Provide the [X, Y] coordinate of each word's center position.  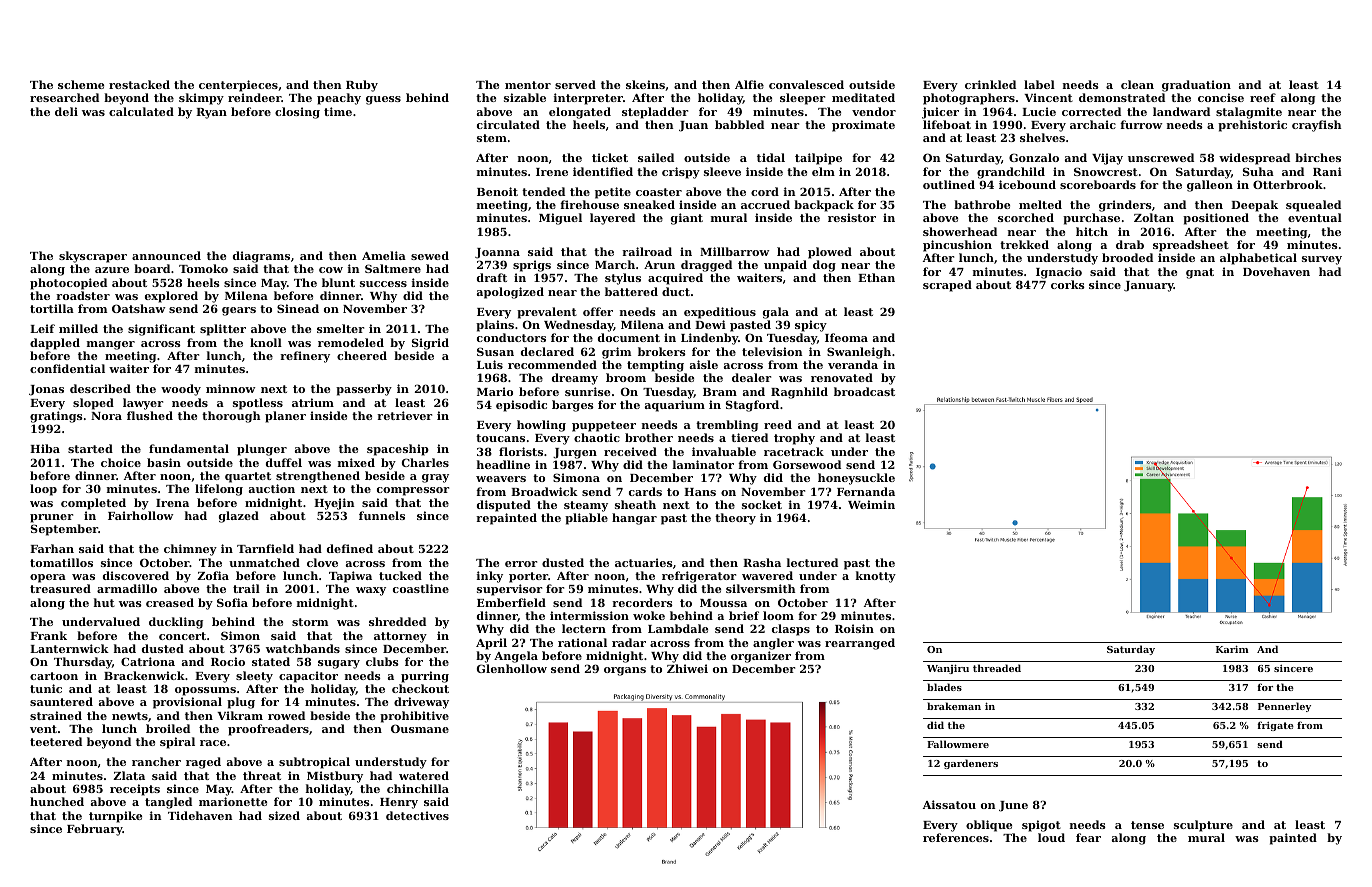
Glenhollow [512, 668]
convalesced [806, 84]
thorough [231, 417]
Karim [1232, 649]
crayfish [1317, 126]
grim [616, 353]
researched [64, 97]
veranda [853, 364]
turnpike [115, 817]
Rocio [228, 661]
